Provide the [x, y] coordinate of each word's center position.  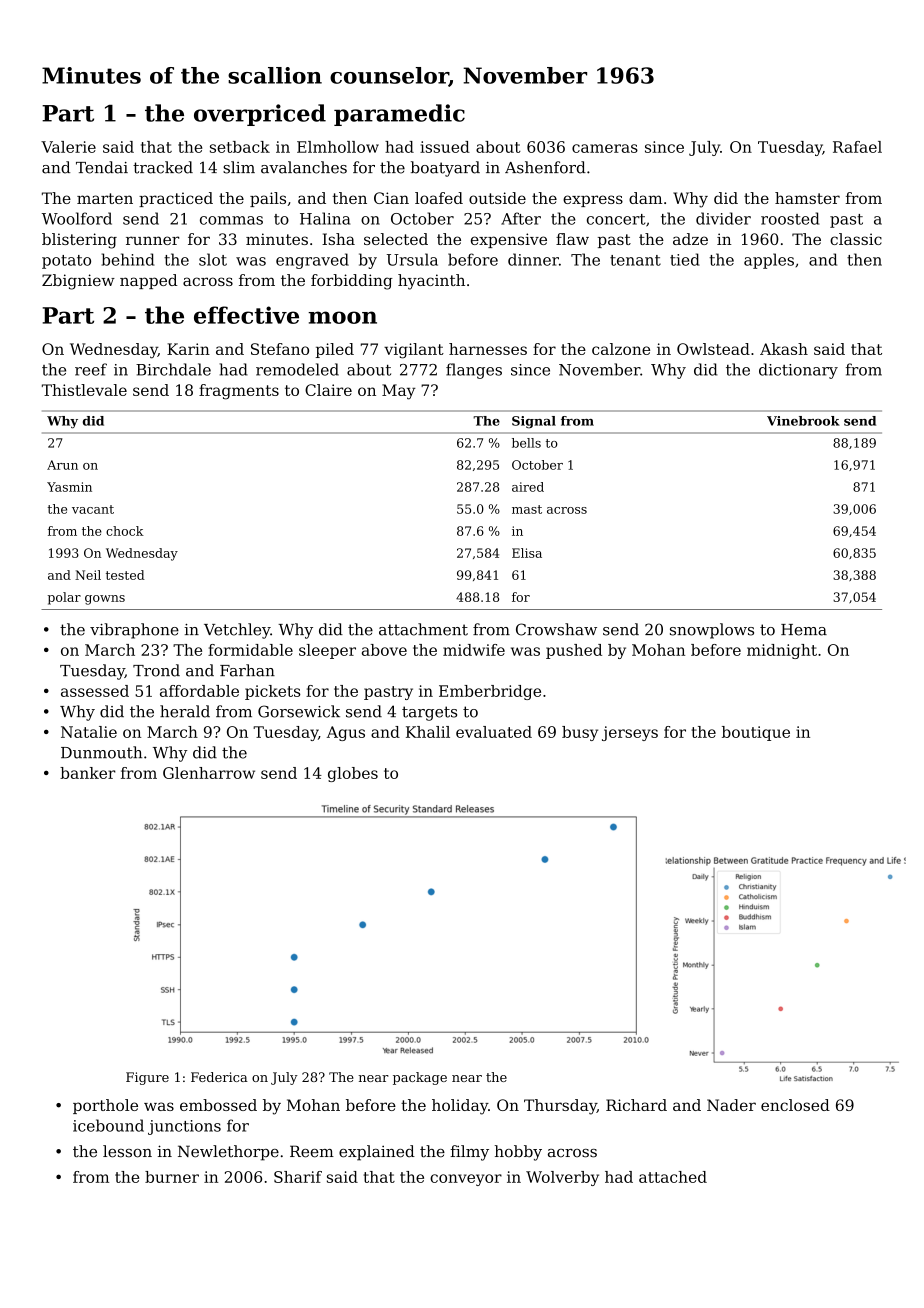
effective [246, 315]
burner [172, 1177]
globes [353, 774]
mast [527, 509]
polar [64, 598]
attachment [423, 629]
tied [685, 259]
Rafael [857, 147]
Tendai [102, 167]
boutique [756, 733]
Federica [219, 1077]
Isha [338, 239]
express [593, 201]
